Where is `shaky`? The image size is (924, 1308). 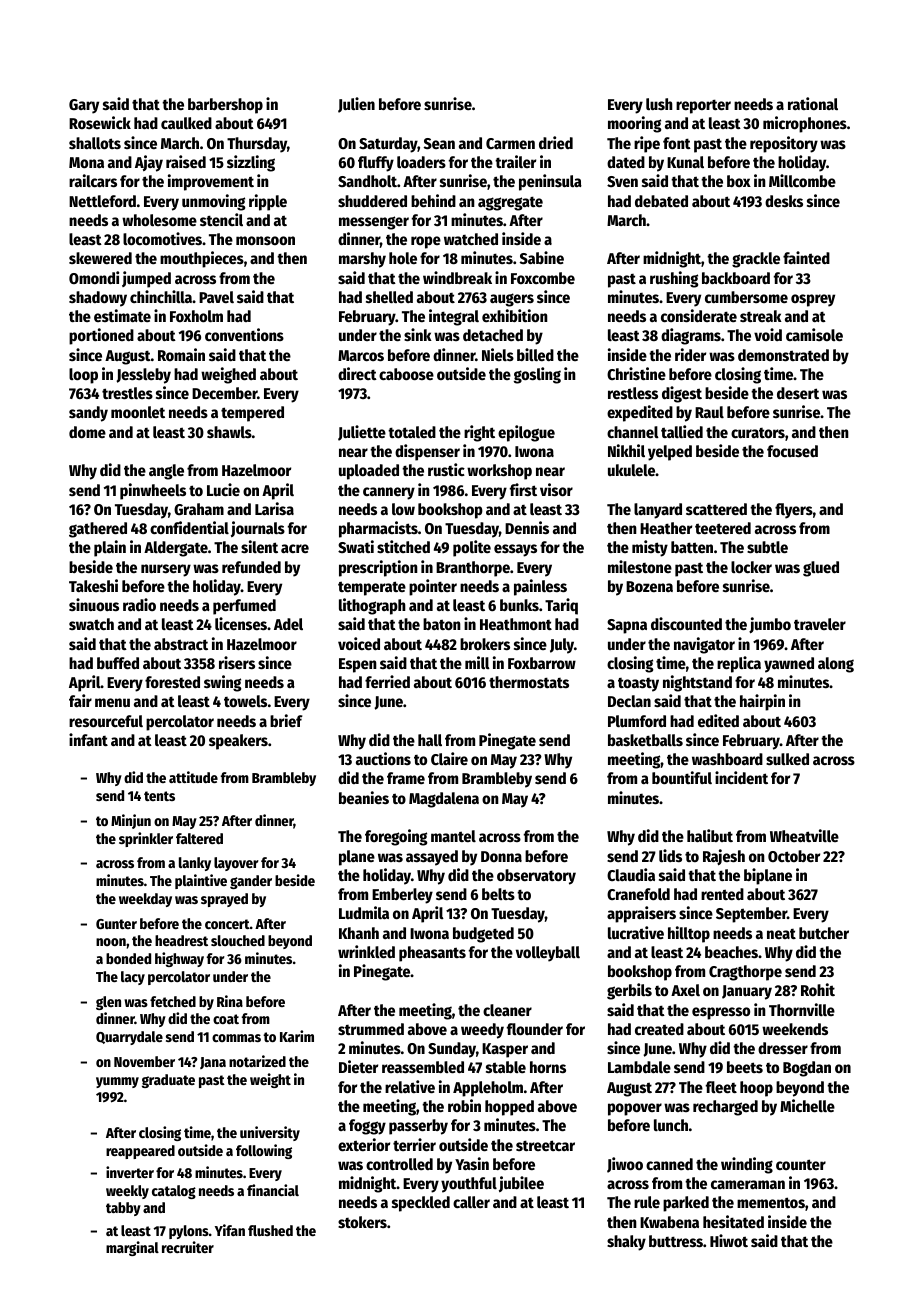 shaky is located at coordinates (626, 1243).
